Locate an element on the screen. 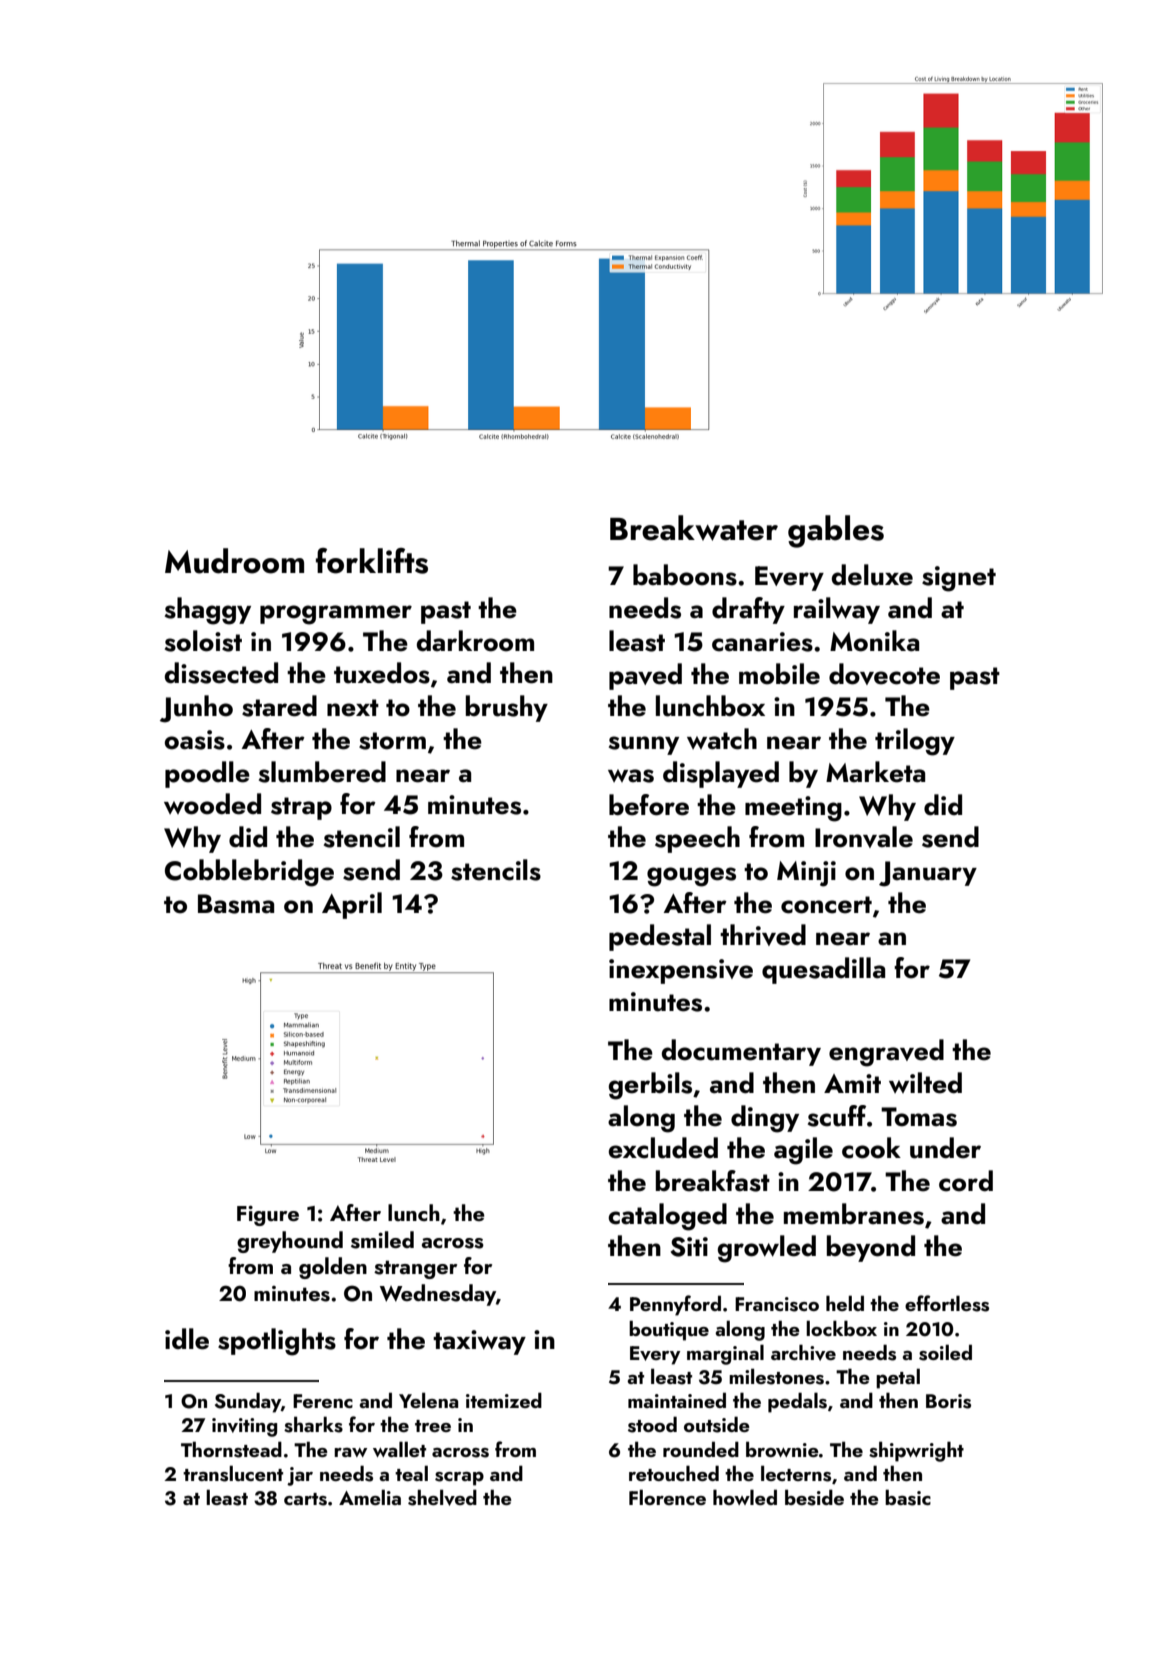 The width and height of the screenshot is (1165, 1654). storm is located at coordinates (392, 741).
